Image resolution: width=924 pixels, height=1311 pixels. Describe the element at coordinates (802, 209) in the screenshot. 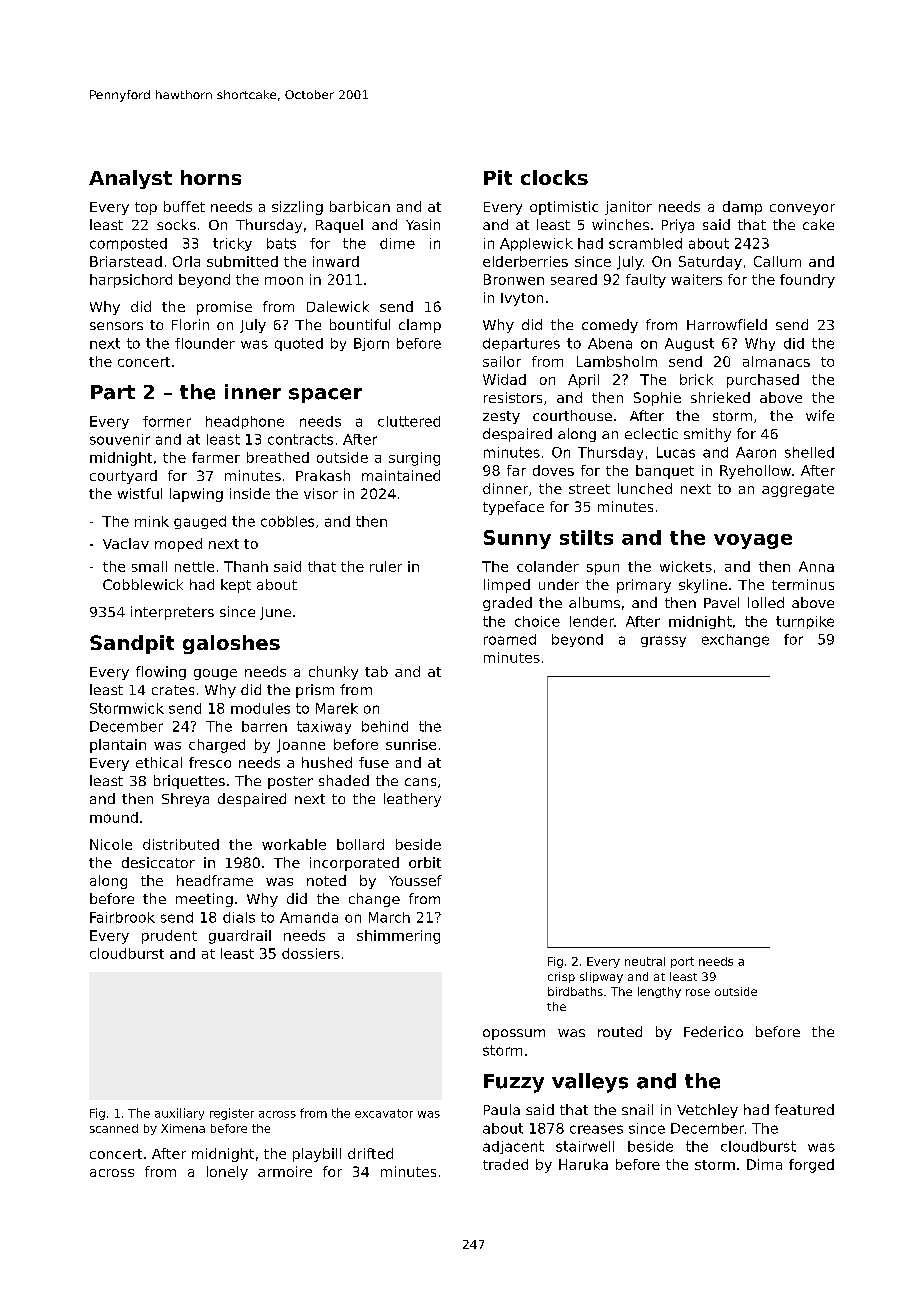

I see `conveyor` at that location.
